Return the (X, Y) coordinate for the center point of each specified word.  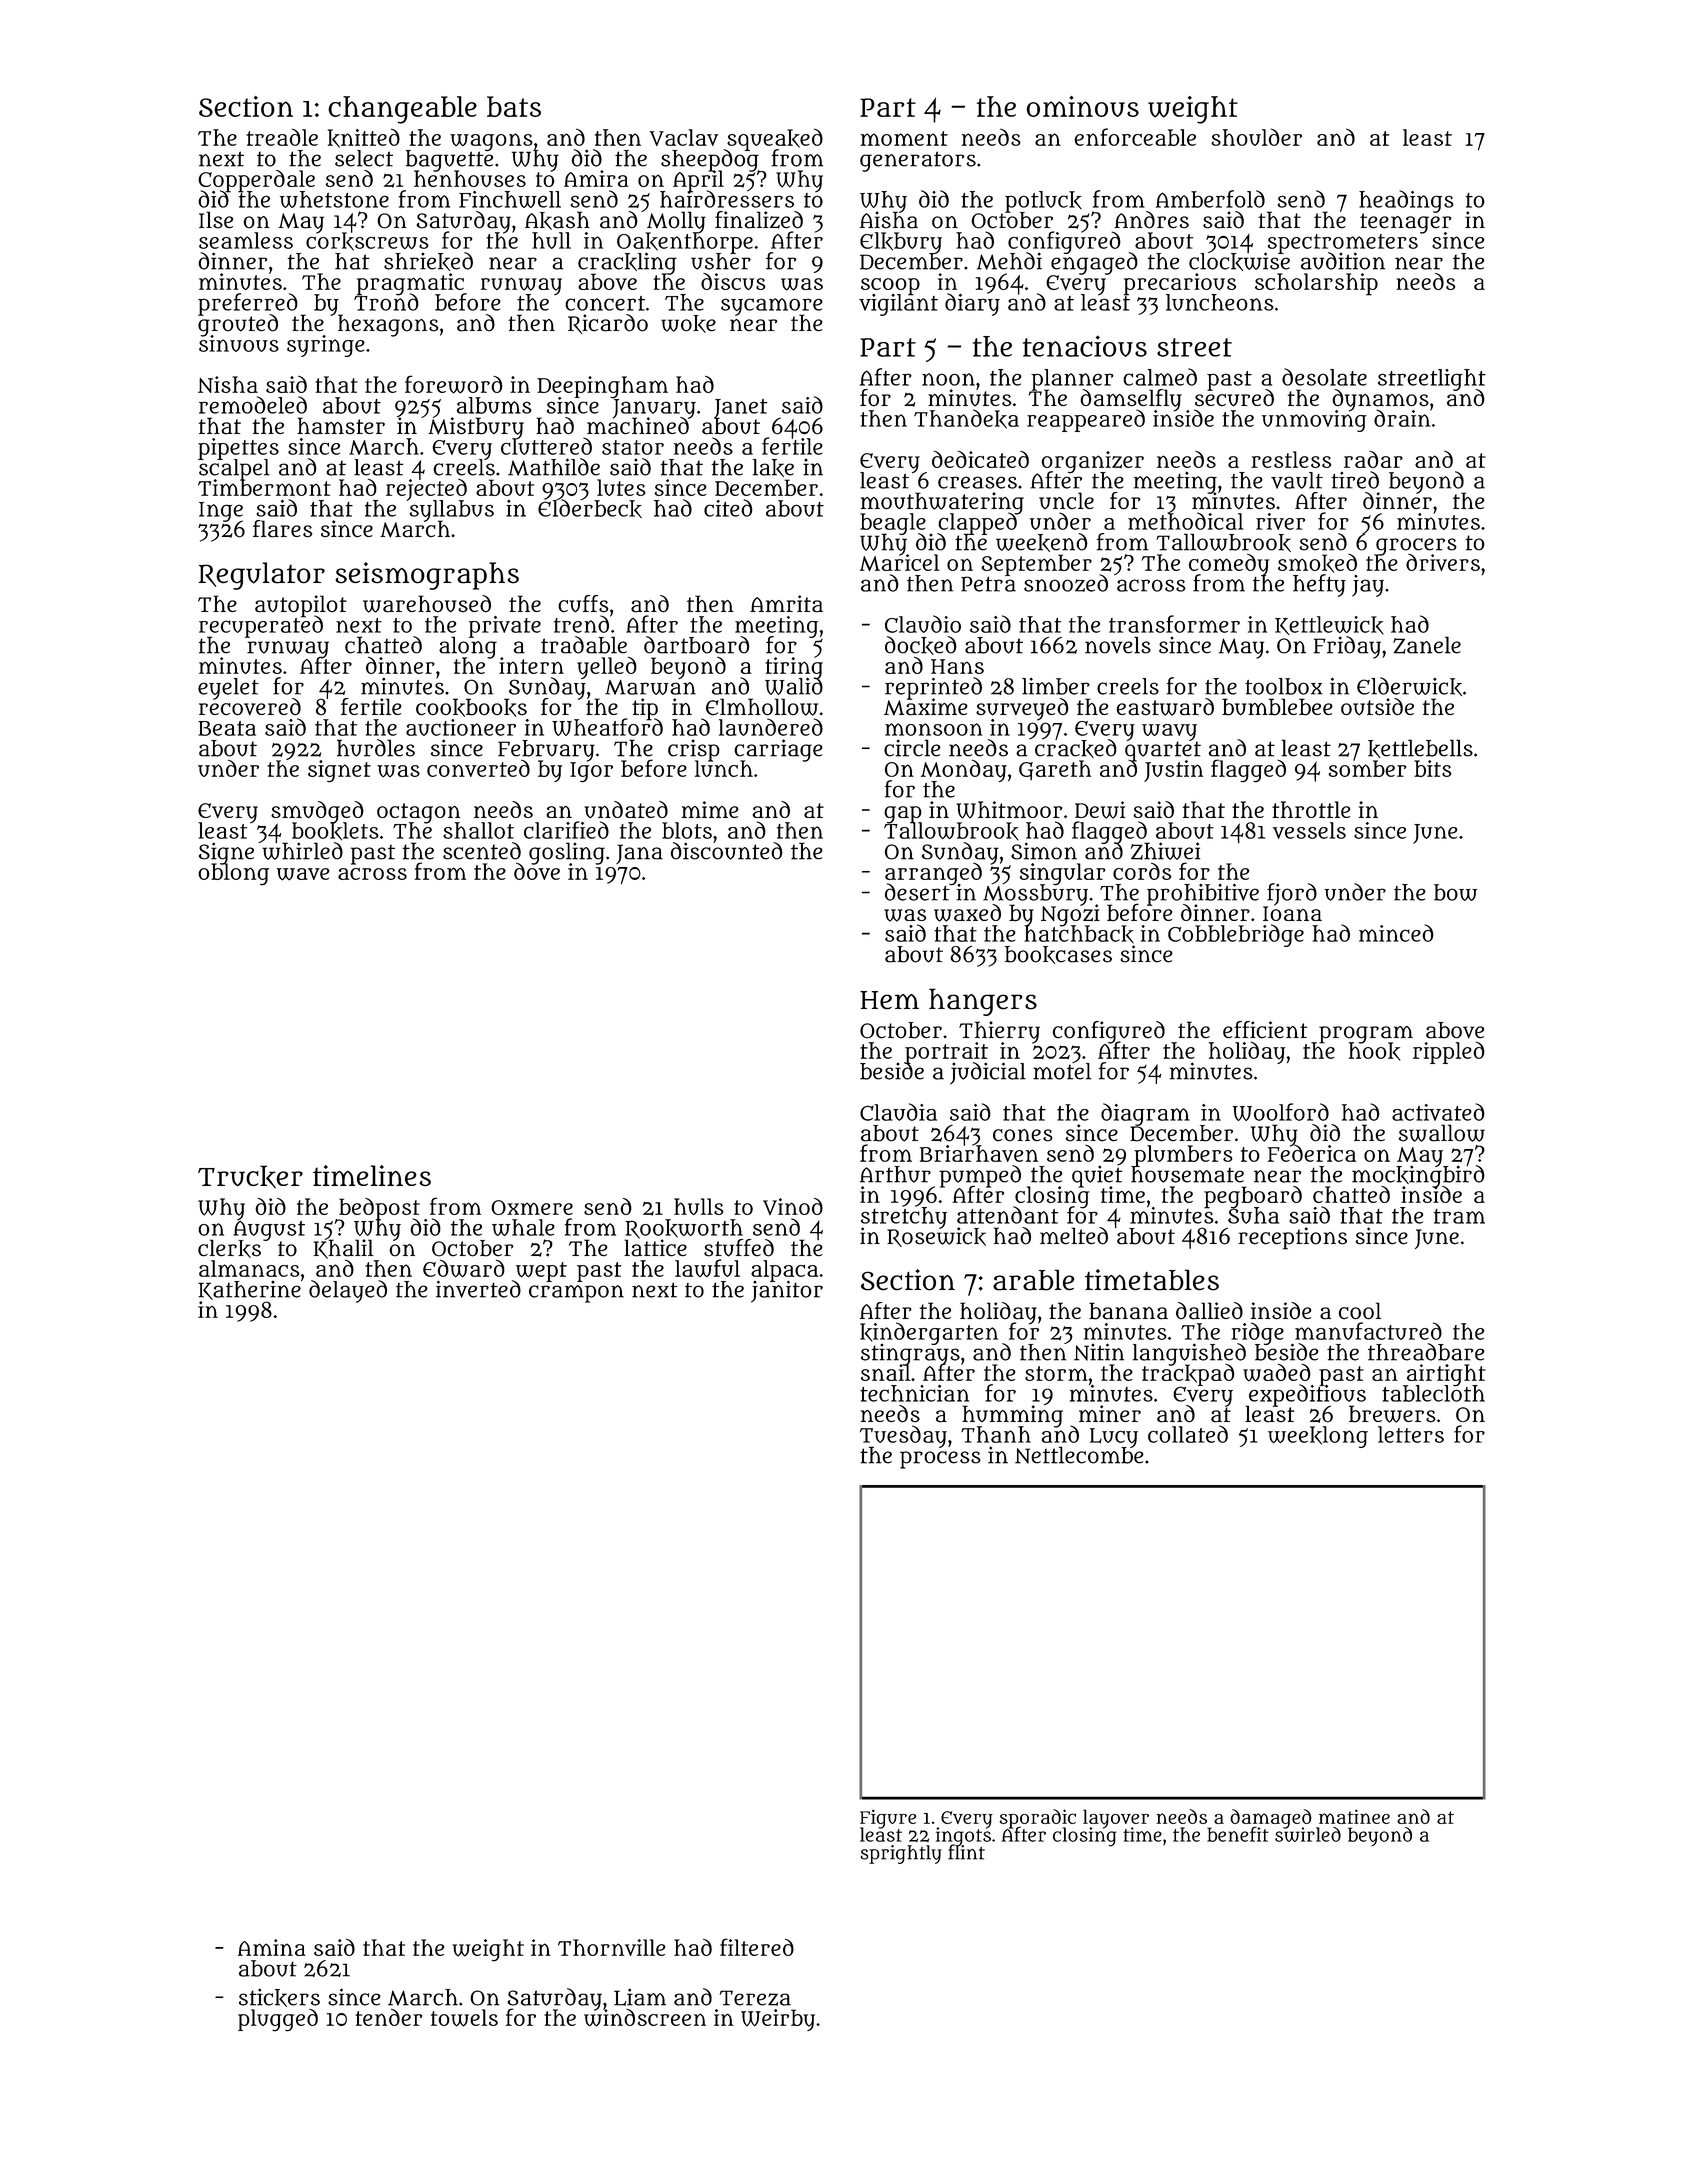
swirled (1308, 1835)
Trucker (250, 1176)
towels (464, 2018)
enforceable (1135, 137)
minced (1396, 933)
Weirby (778, 2020)
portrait (946, 1052)
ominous (1082, 106)
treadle (282, 137)
